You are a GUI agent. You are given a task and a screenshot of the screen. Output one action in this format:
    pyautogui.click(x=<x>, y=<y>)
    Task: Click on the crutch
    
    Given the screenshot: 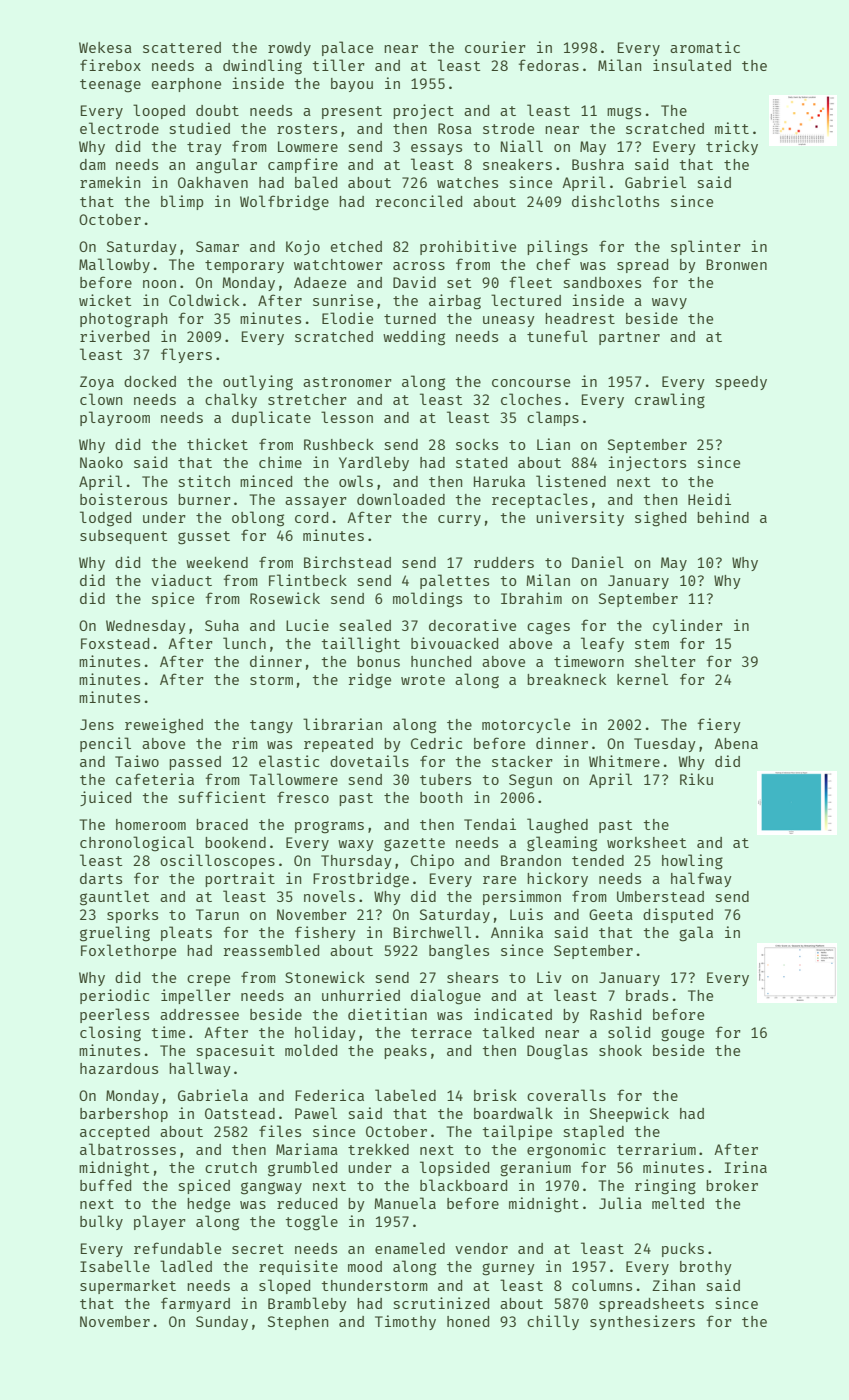 What is the action you would take?
    pyautogui.click(x=231, y=1167)
